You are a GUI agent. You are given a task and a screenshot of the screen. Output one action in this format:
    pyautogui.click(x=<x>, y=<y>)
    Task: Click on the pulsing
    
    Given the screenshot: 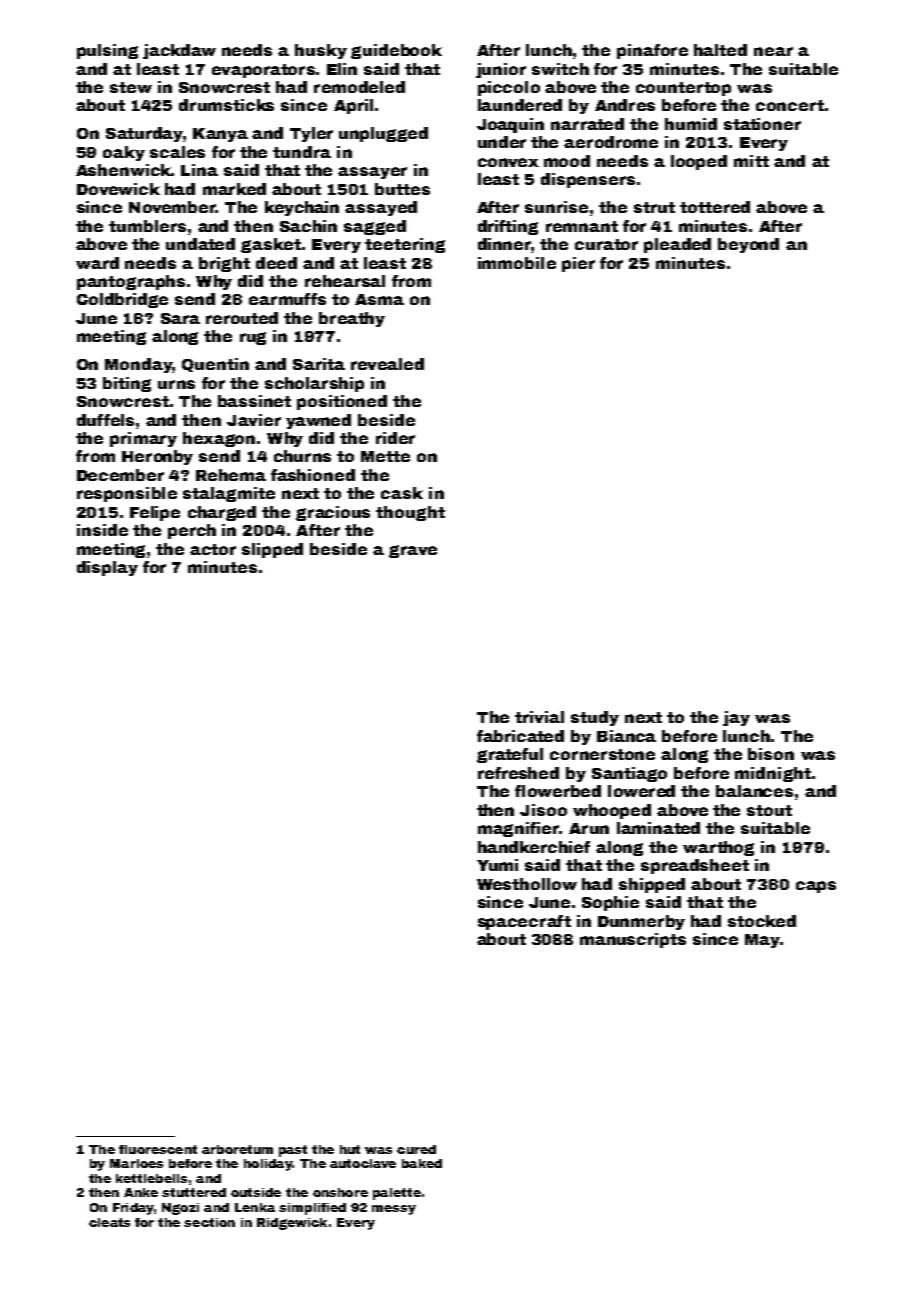 What is the action you would take?
    pyautogui.click(x=107, y=51)
